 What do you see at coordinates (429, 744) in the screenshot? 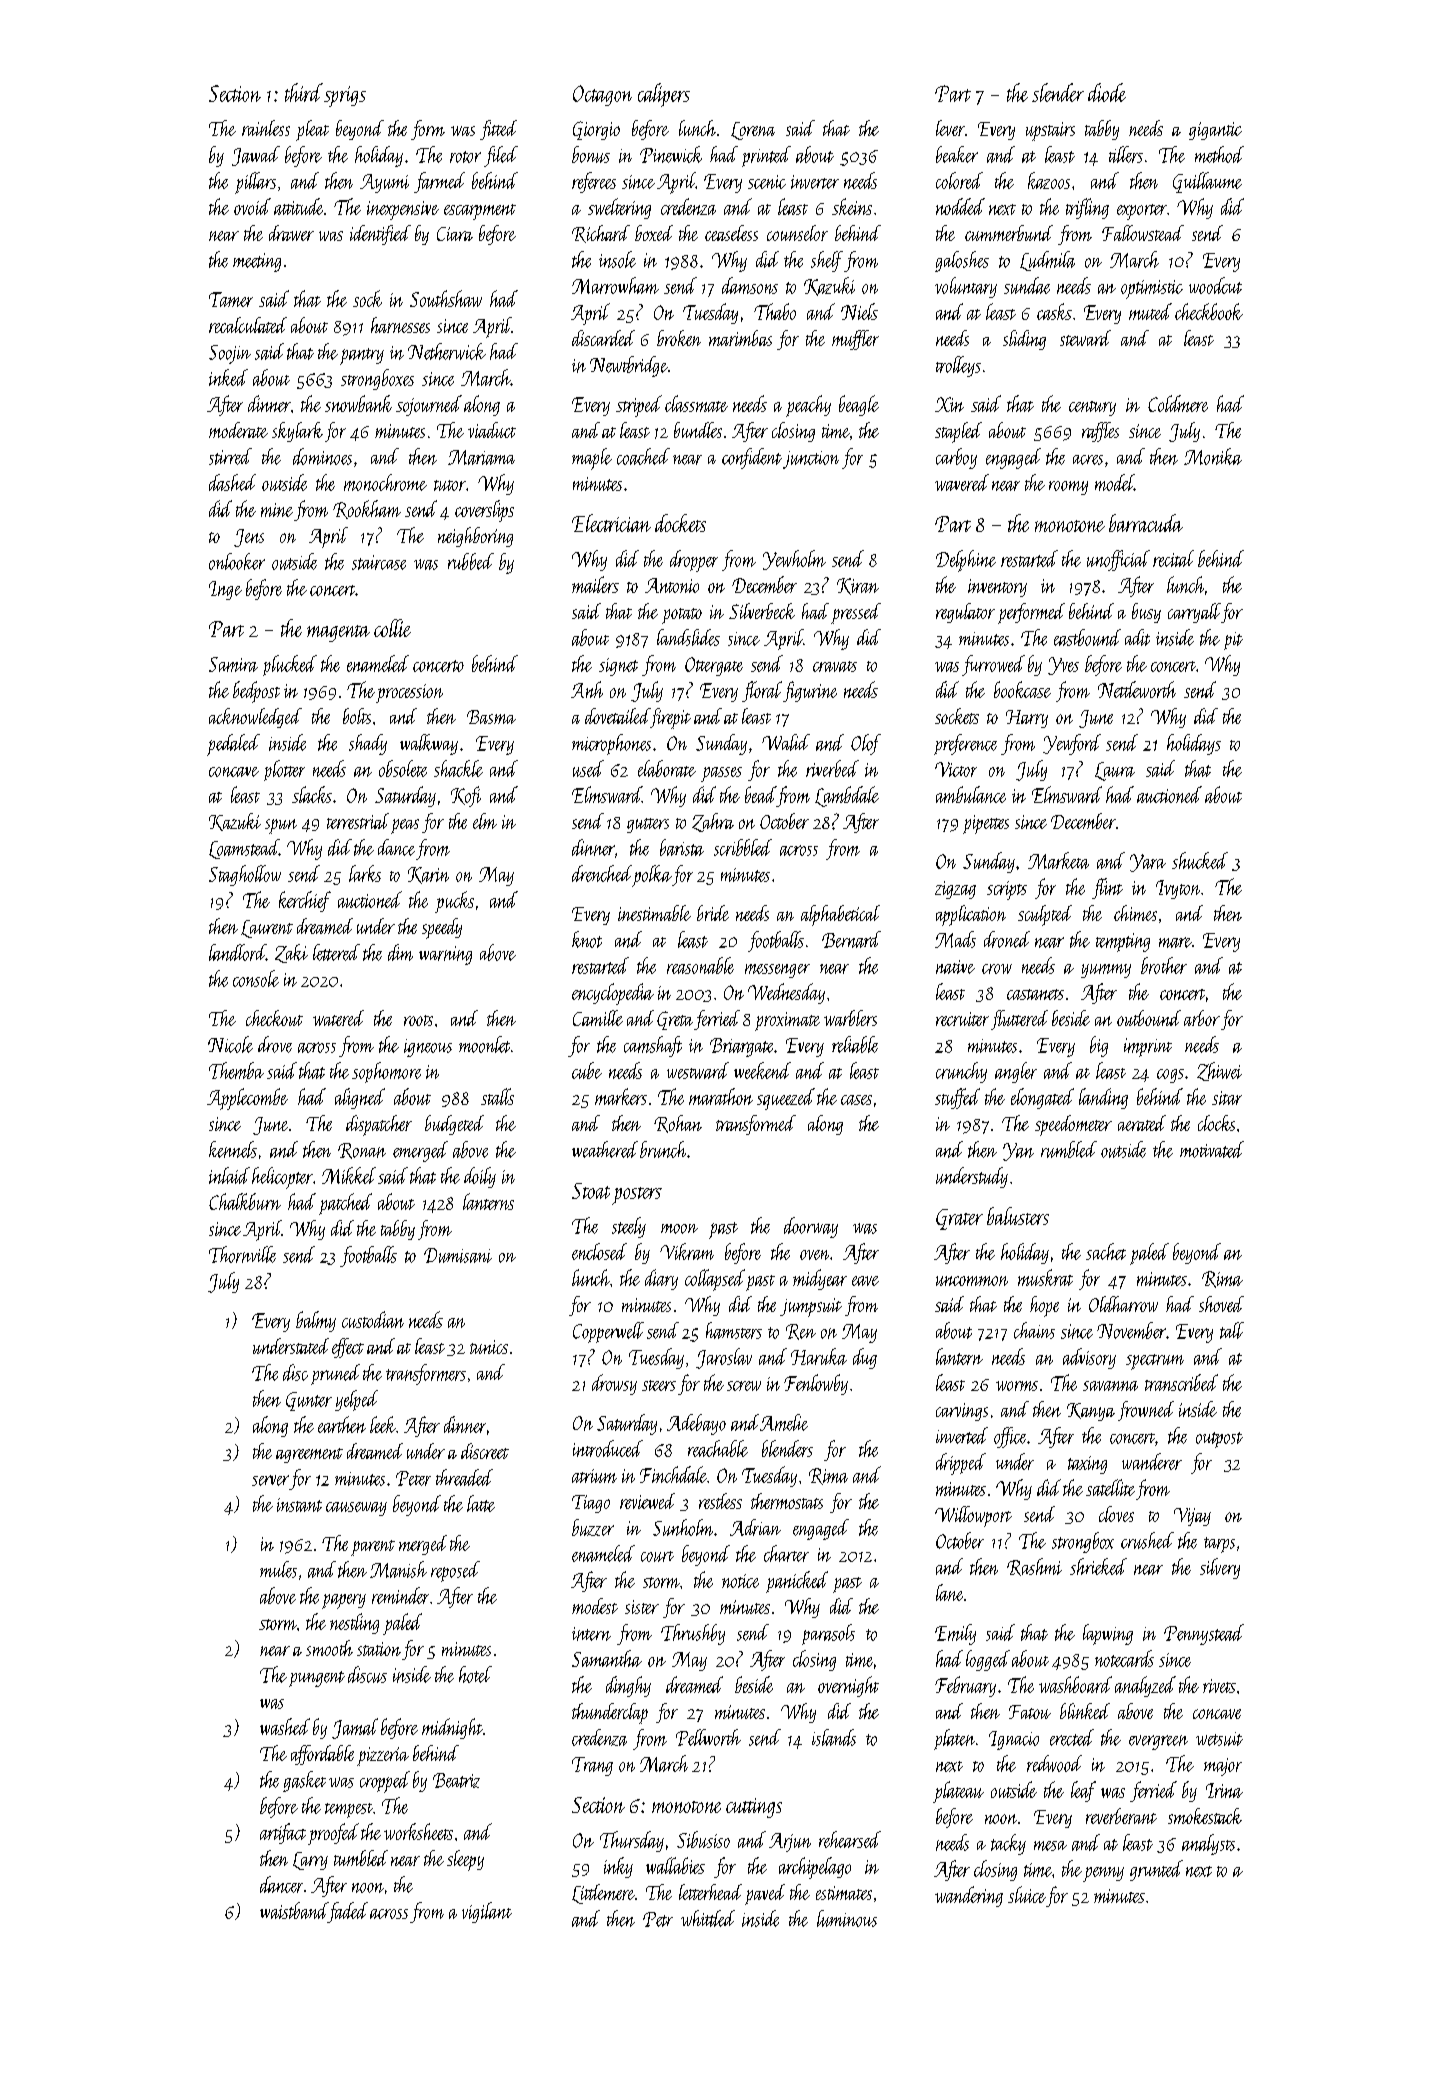
I see `walkway` at bounding box center [429, 744].
